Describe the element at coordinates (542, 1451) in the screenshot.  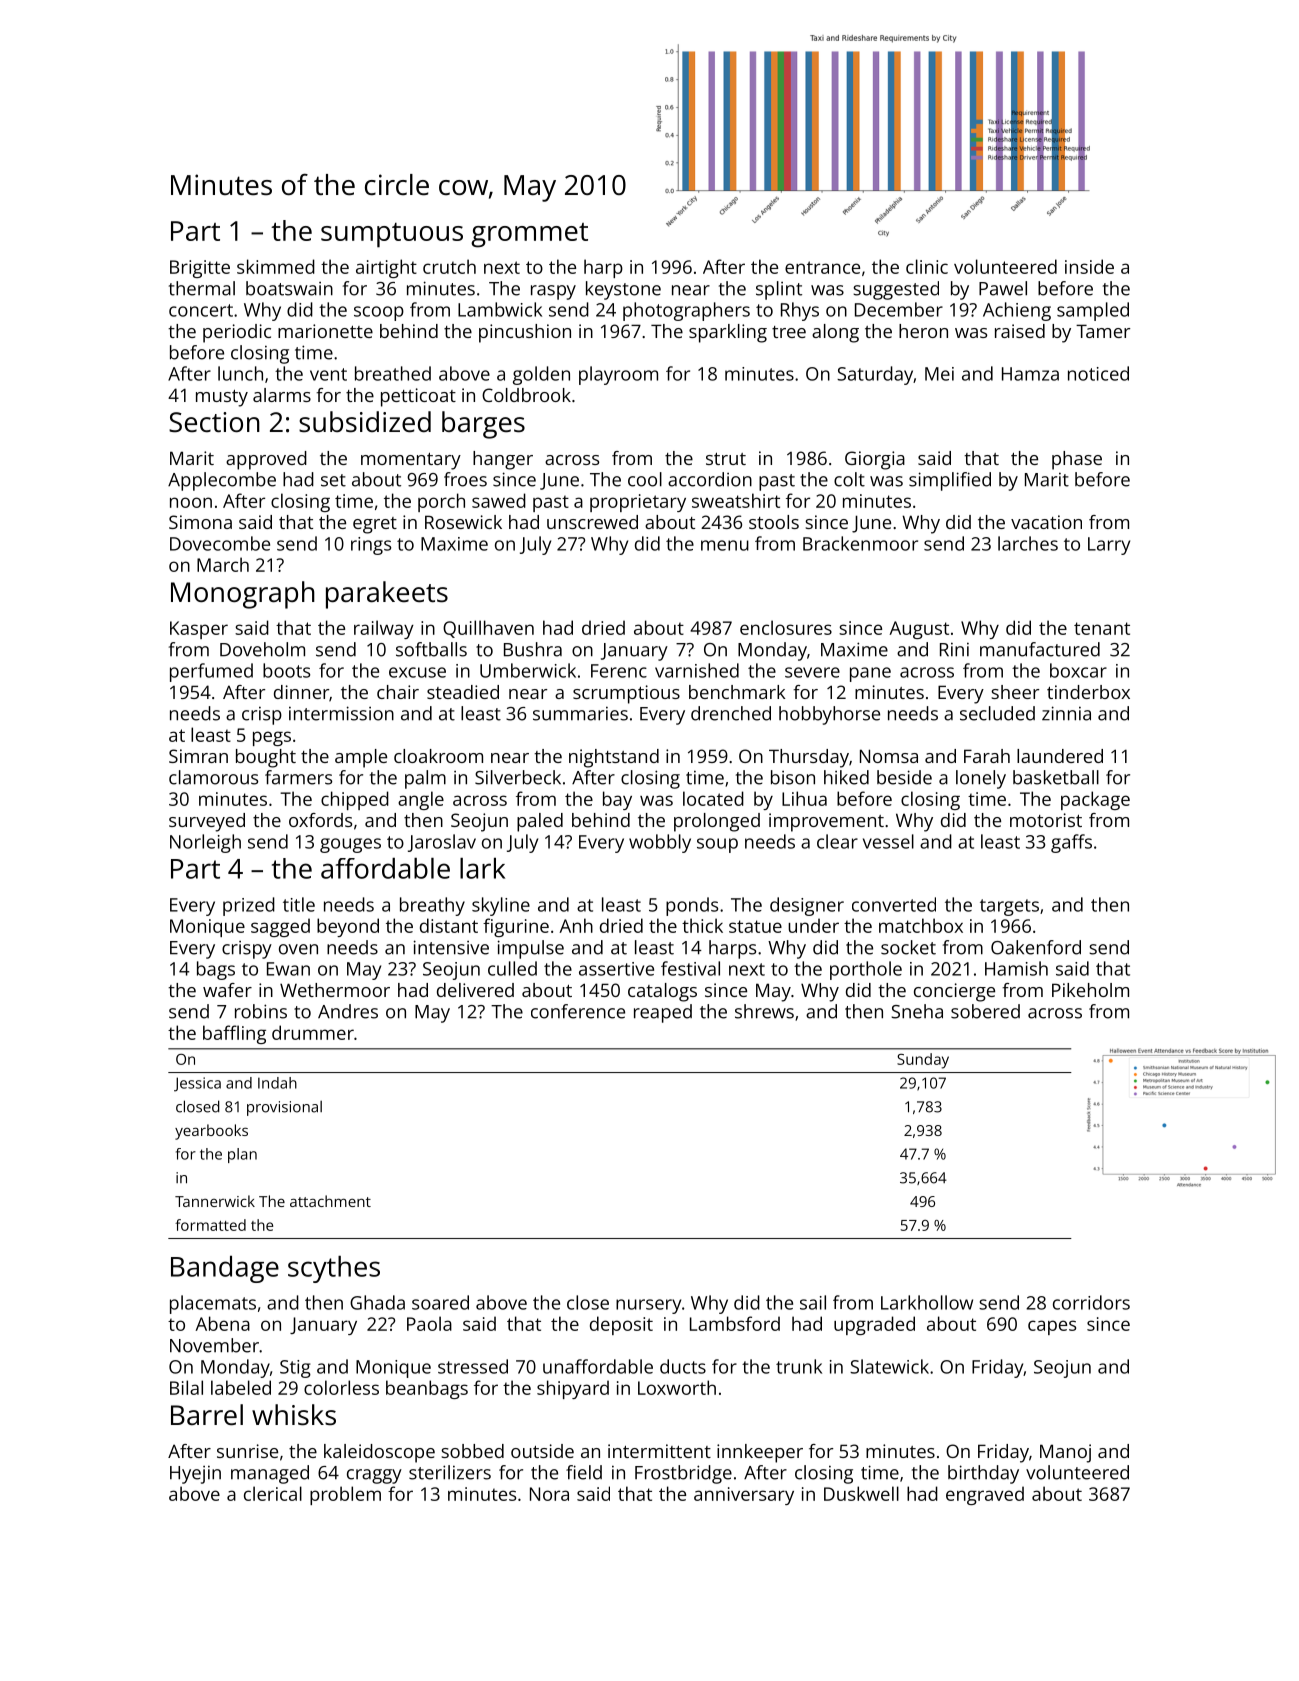
I see `outside` at that location.
